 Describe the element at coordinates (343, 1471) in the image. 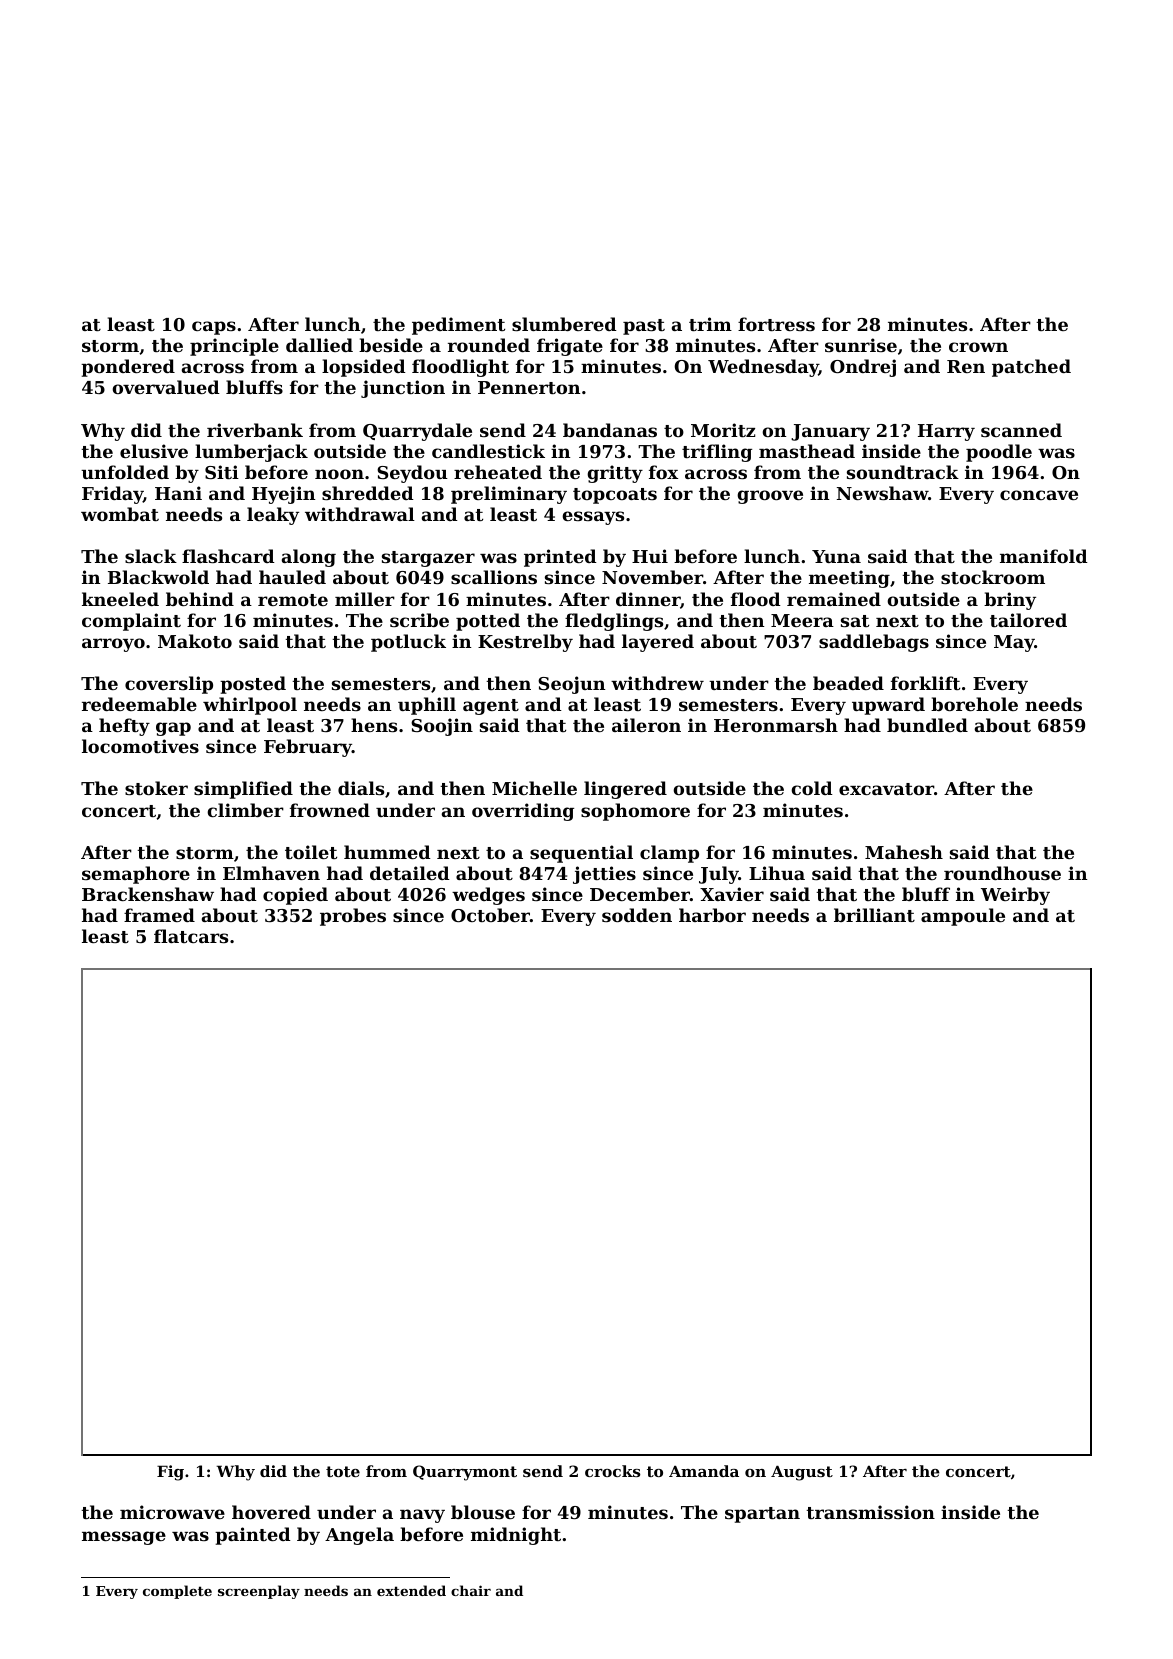

I see `tote` at that location.
